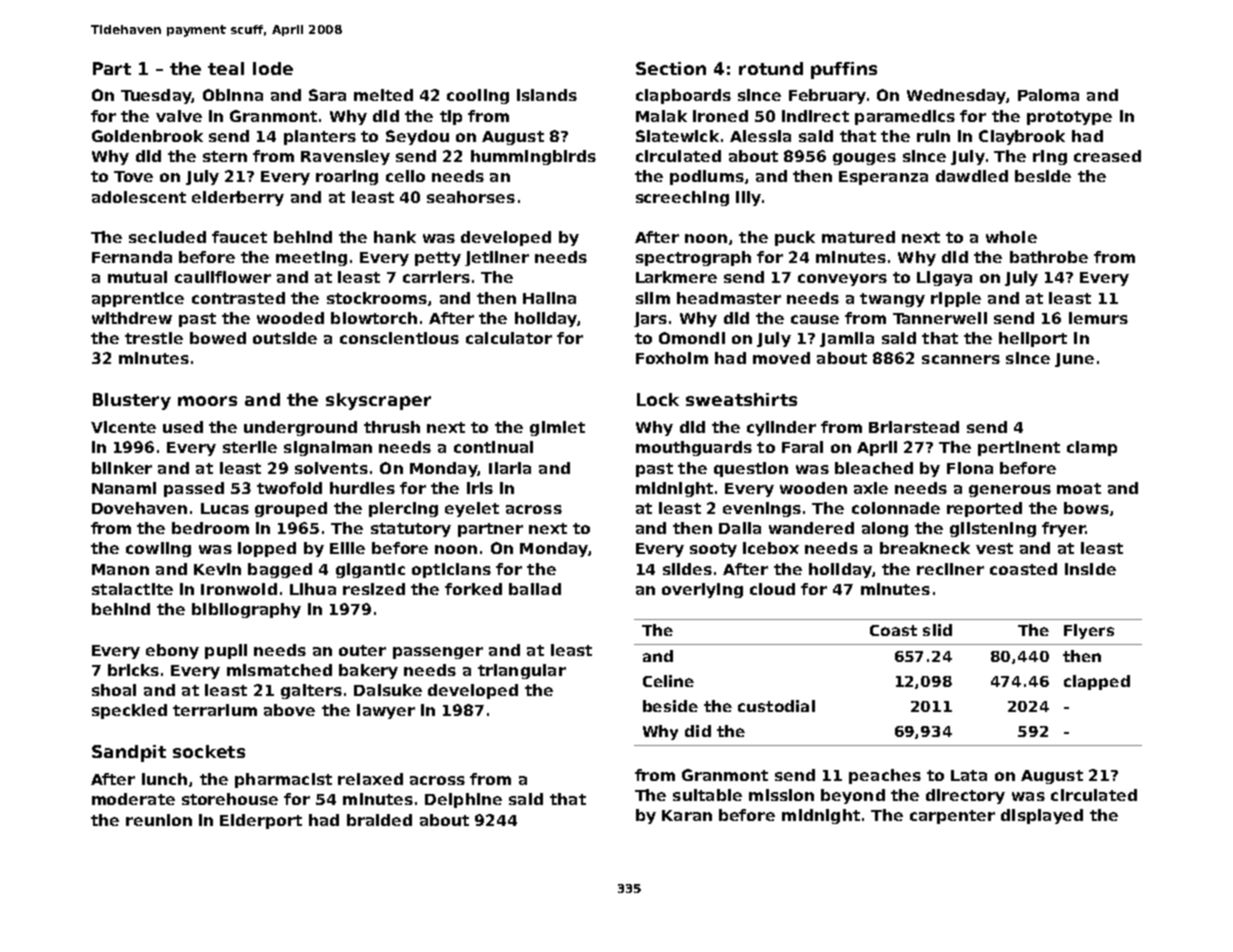 This screenshot has height=952, width=1233. Describe the element at coordinates (864, 159) in the screenshot. I see `gouges` at that location.
